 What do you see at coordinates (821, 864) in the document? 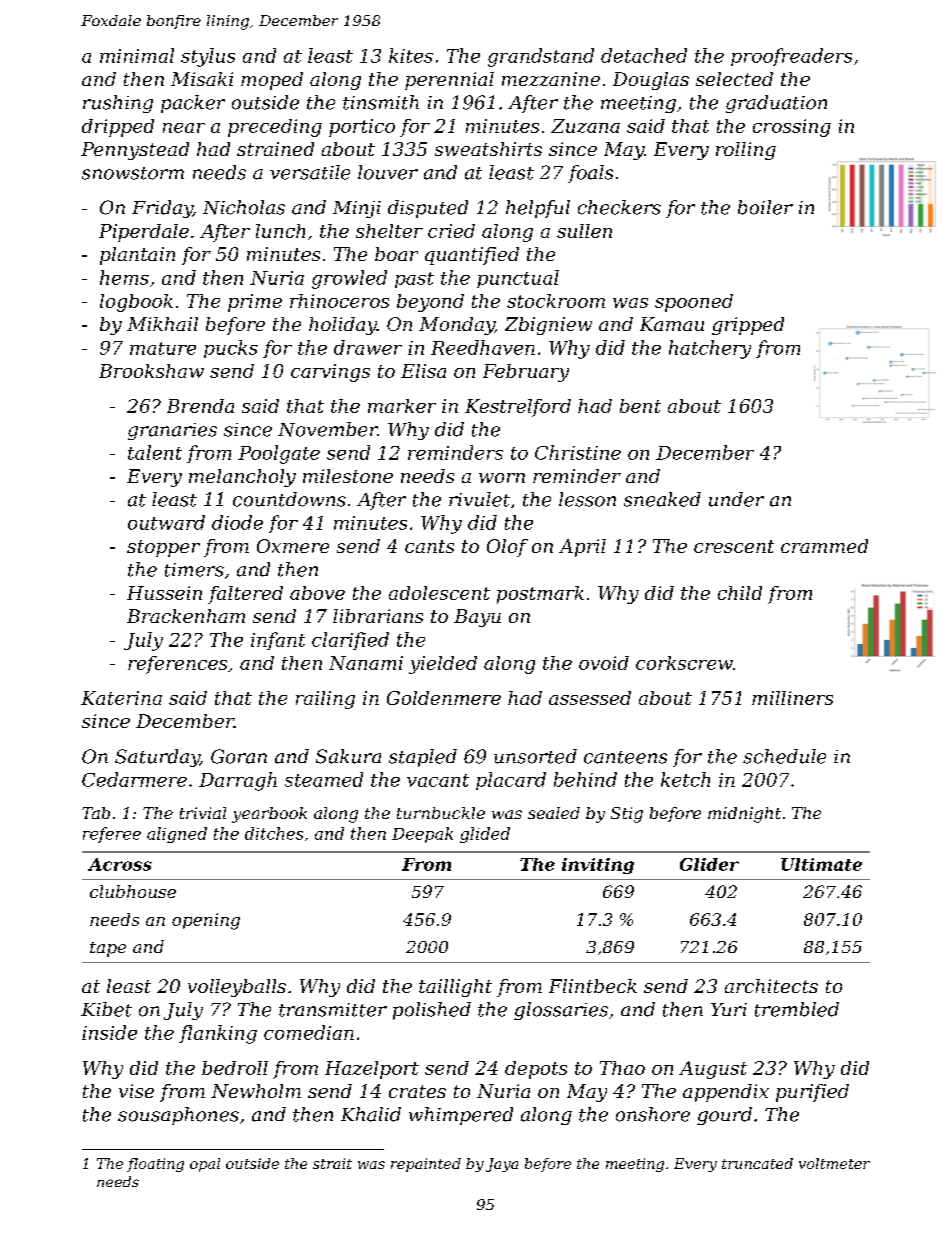
I see `Ultimate` at bounding box center [821, 864].
